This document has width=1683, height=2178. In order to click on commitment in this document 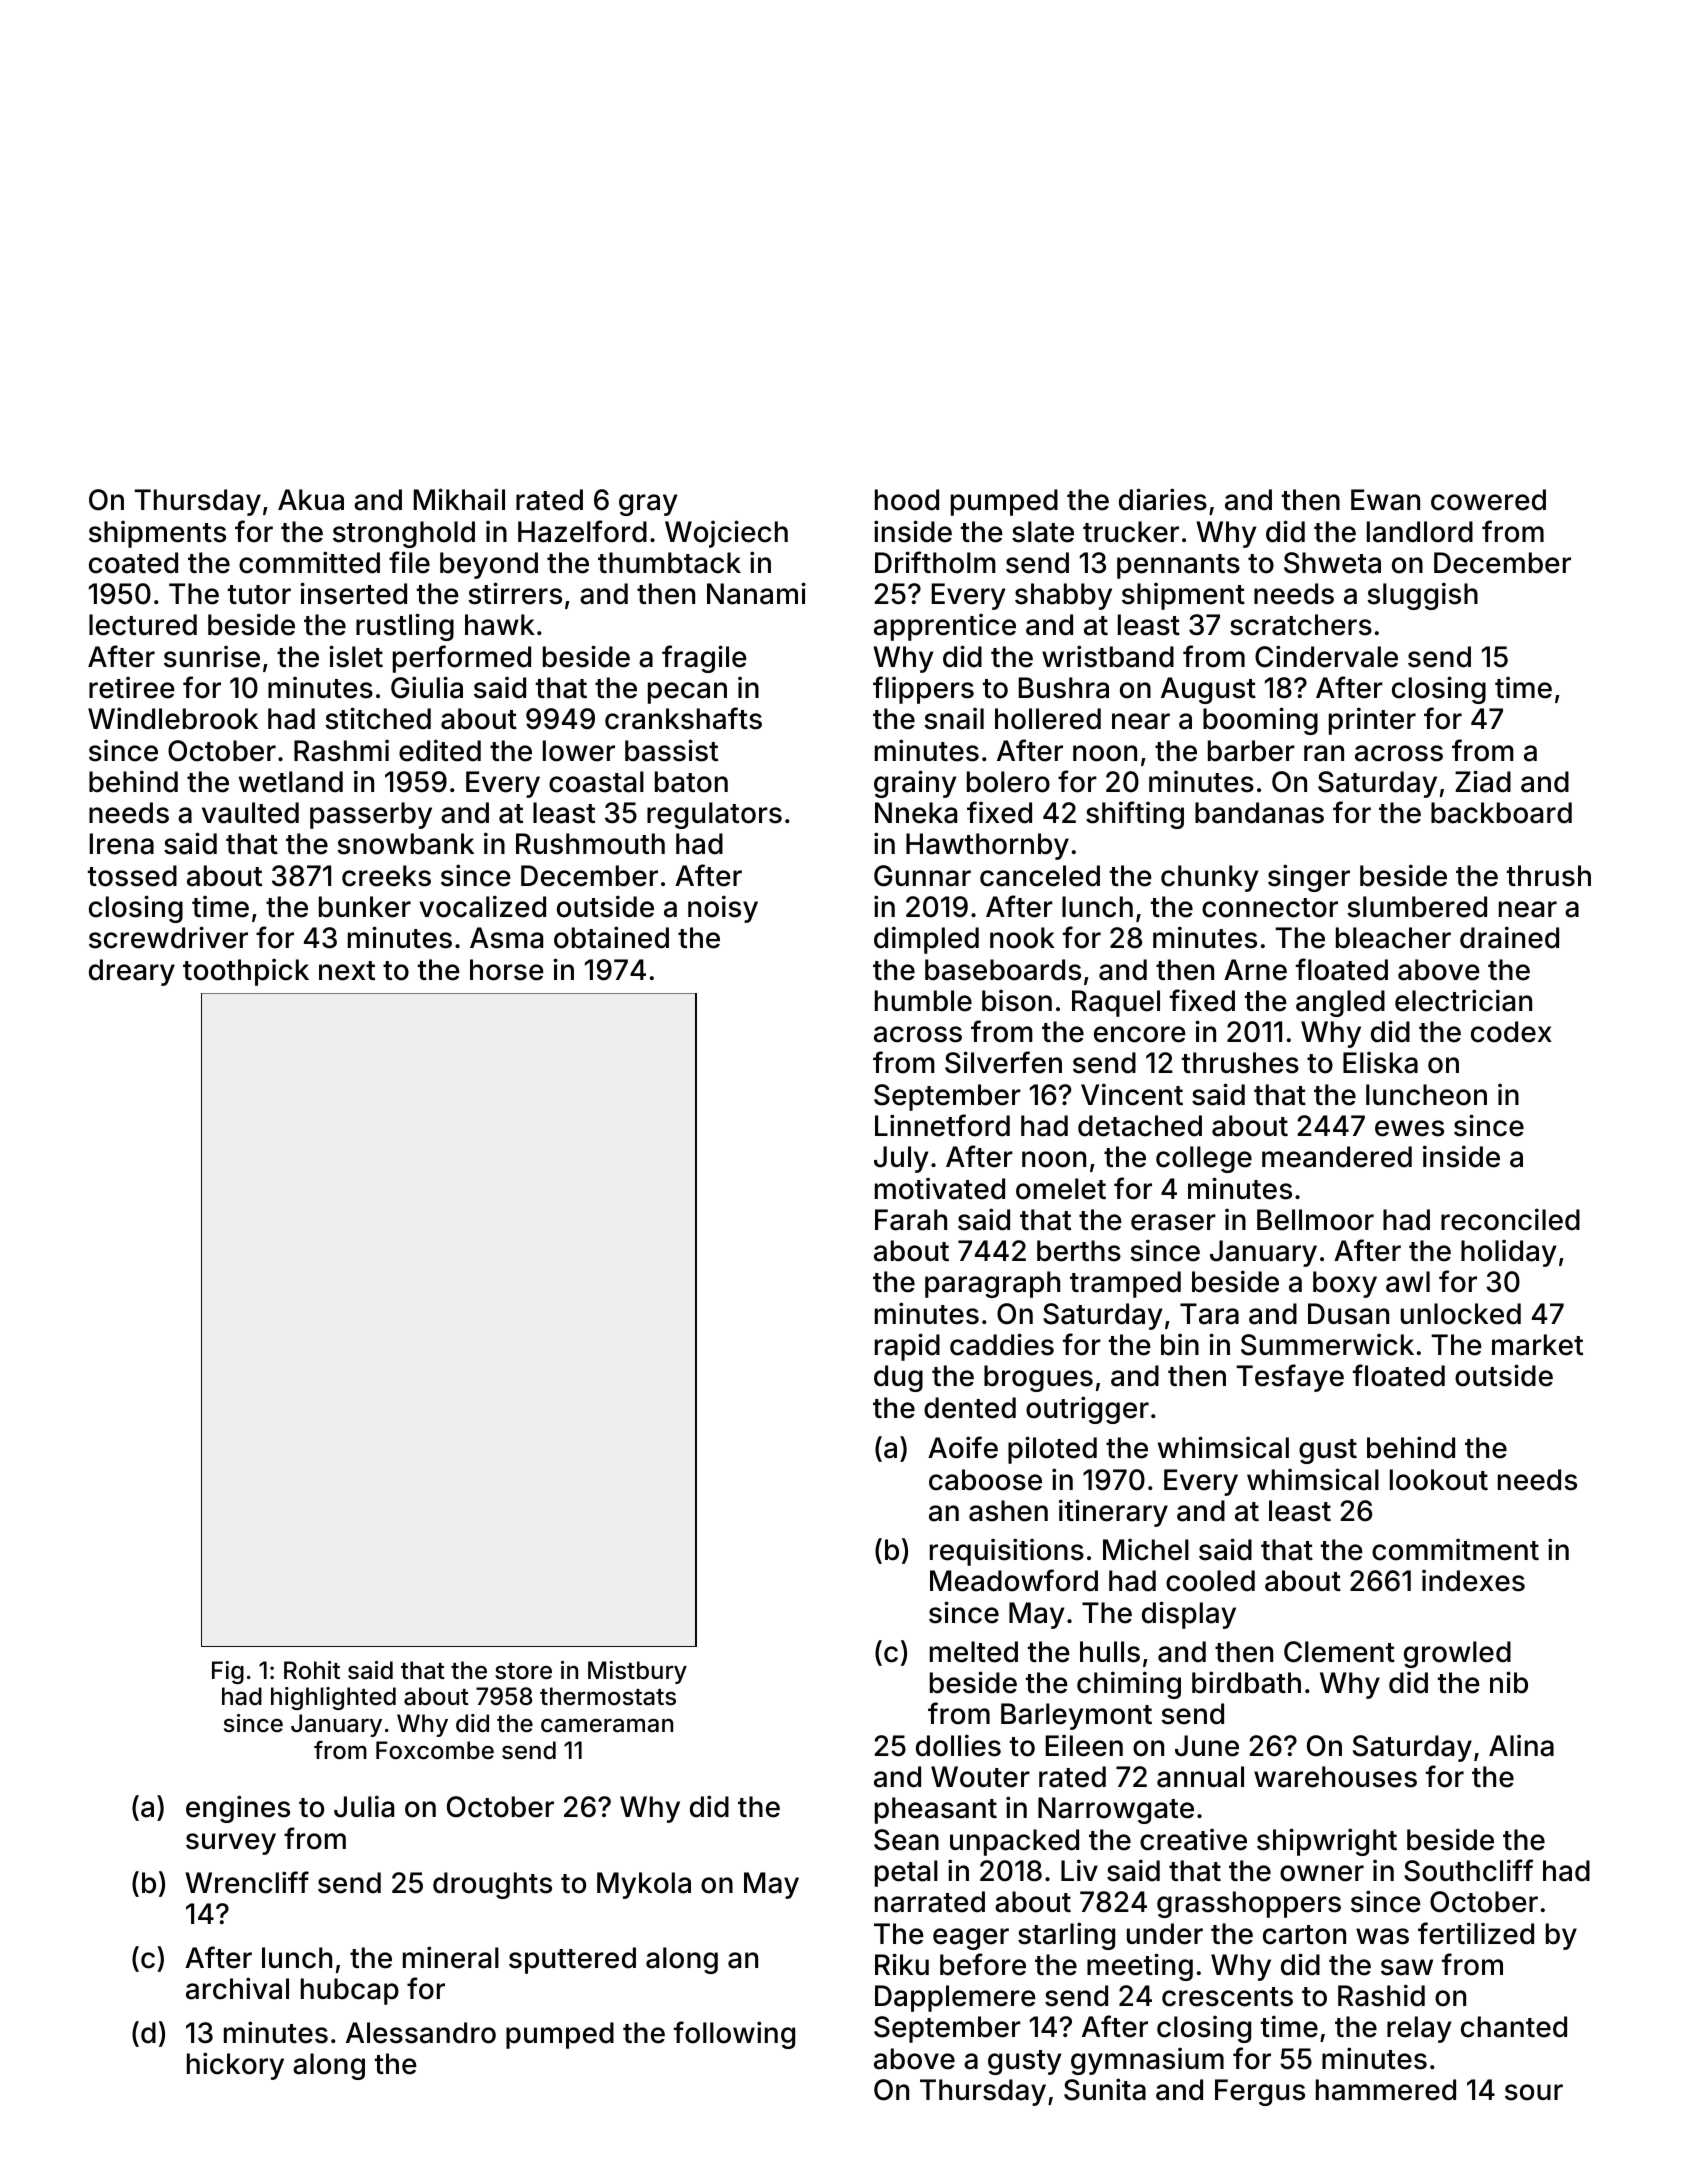, I will do `click(1455, 1549)`.
